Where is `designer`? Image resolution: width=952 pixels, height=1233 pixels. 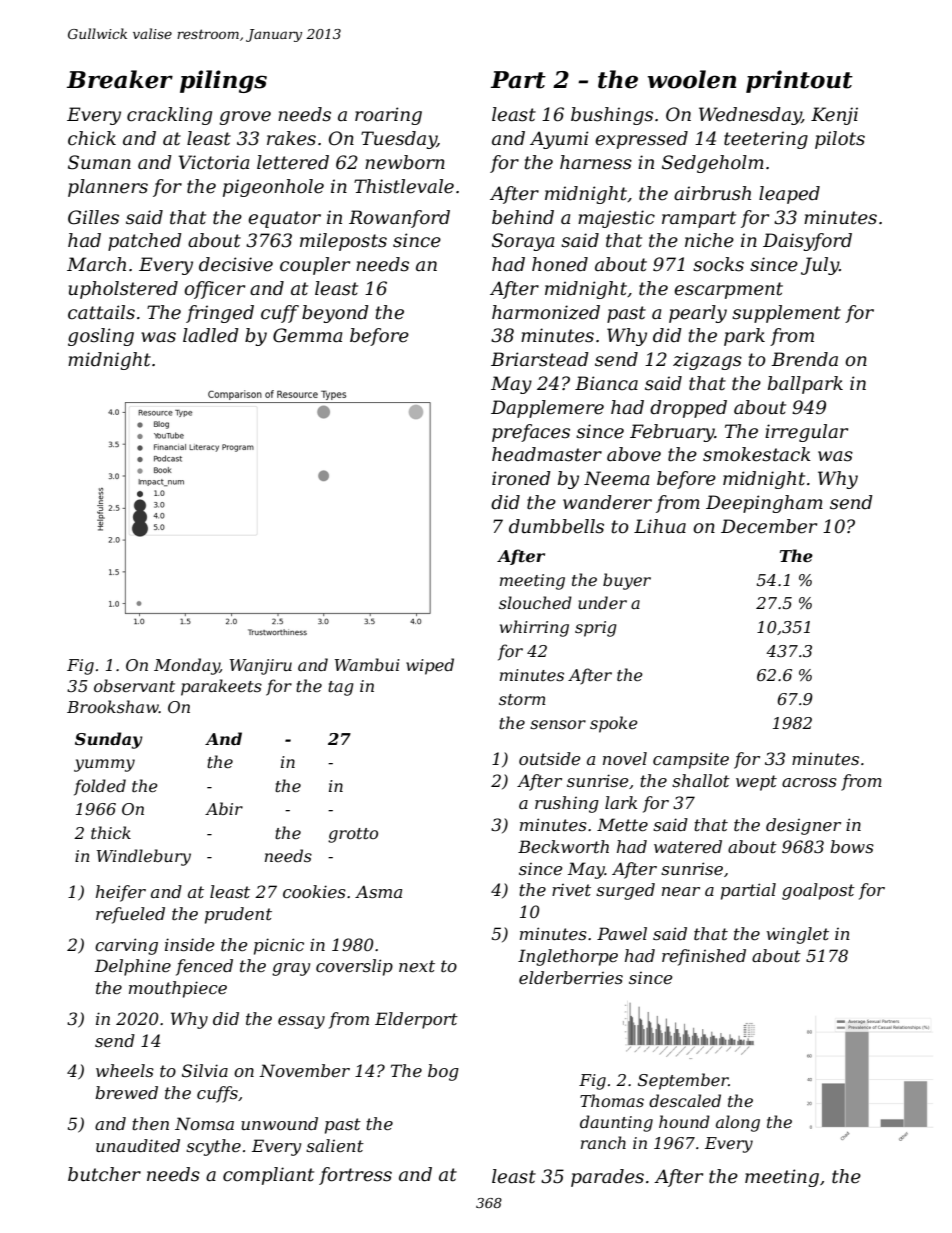
designer is located at coordinates (803, 826).
